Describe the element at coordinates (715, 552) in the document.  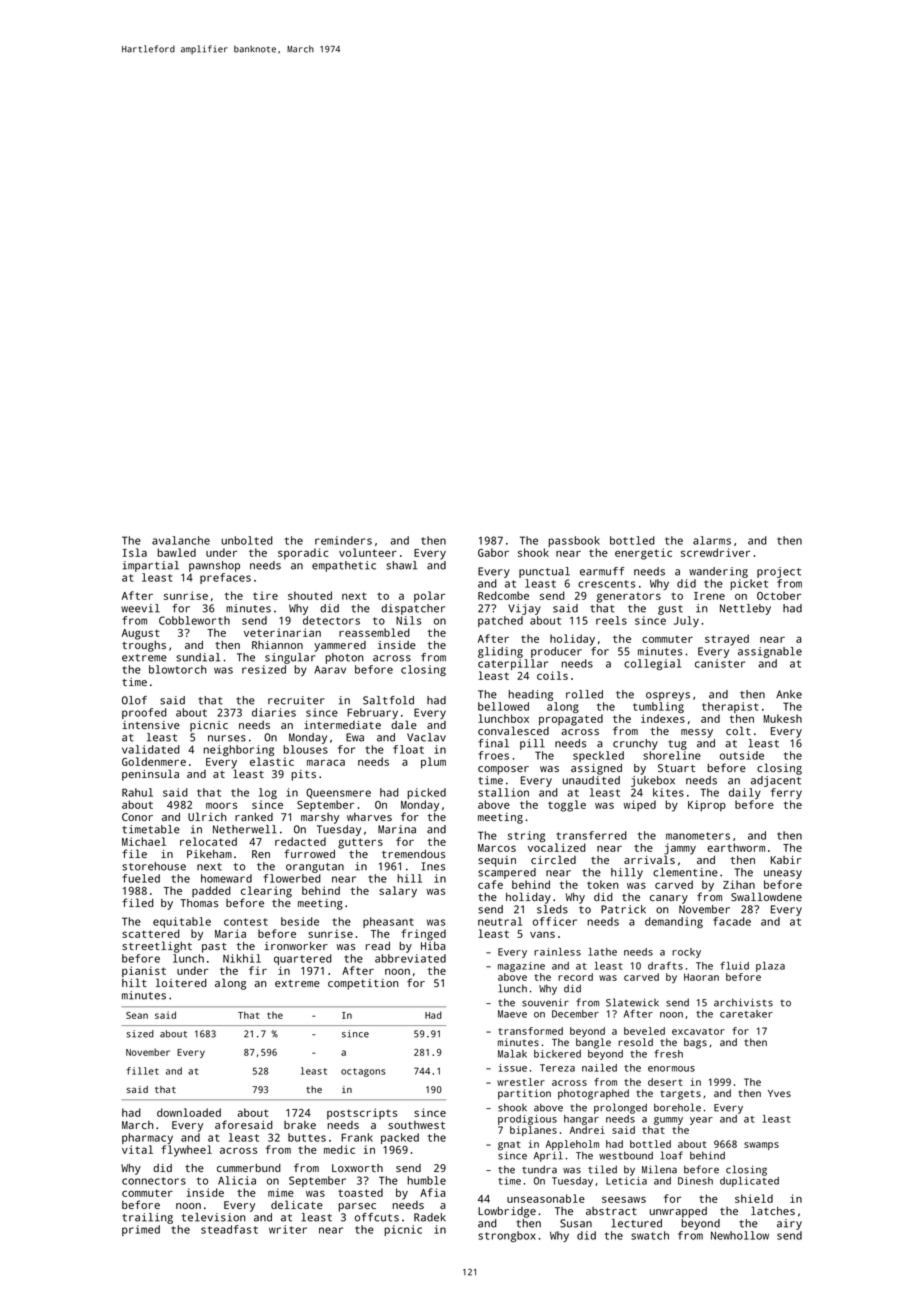
I see `screwdriver` at that location.
